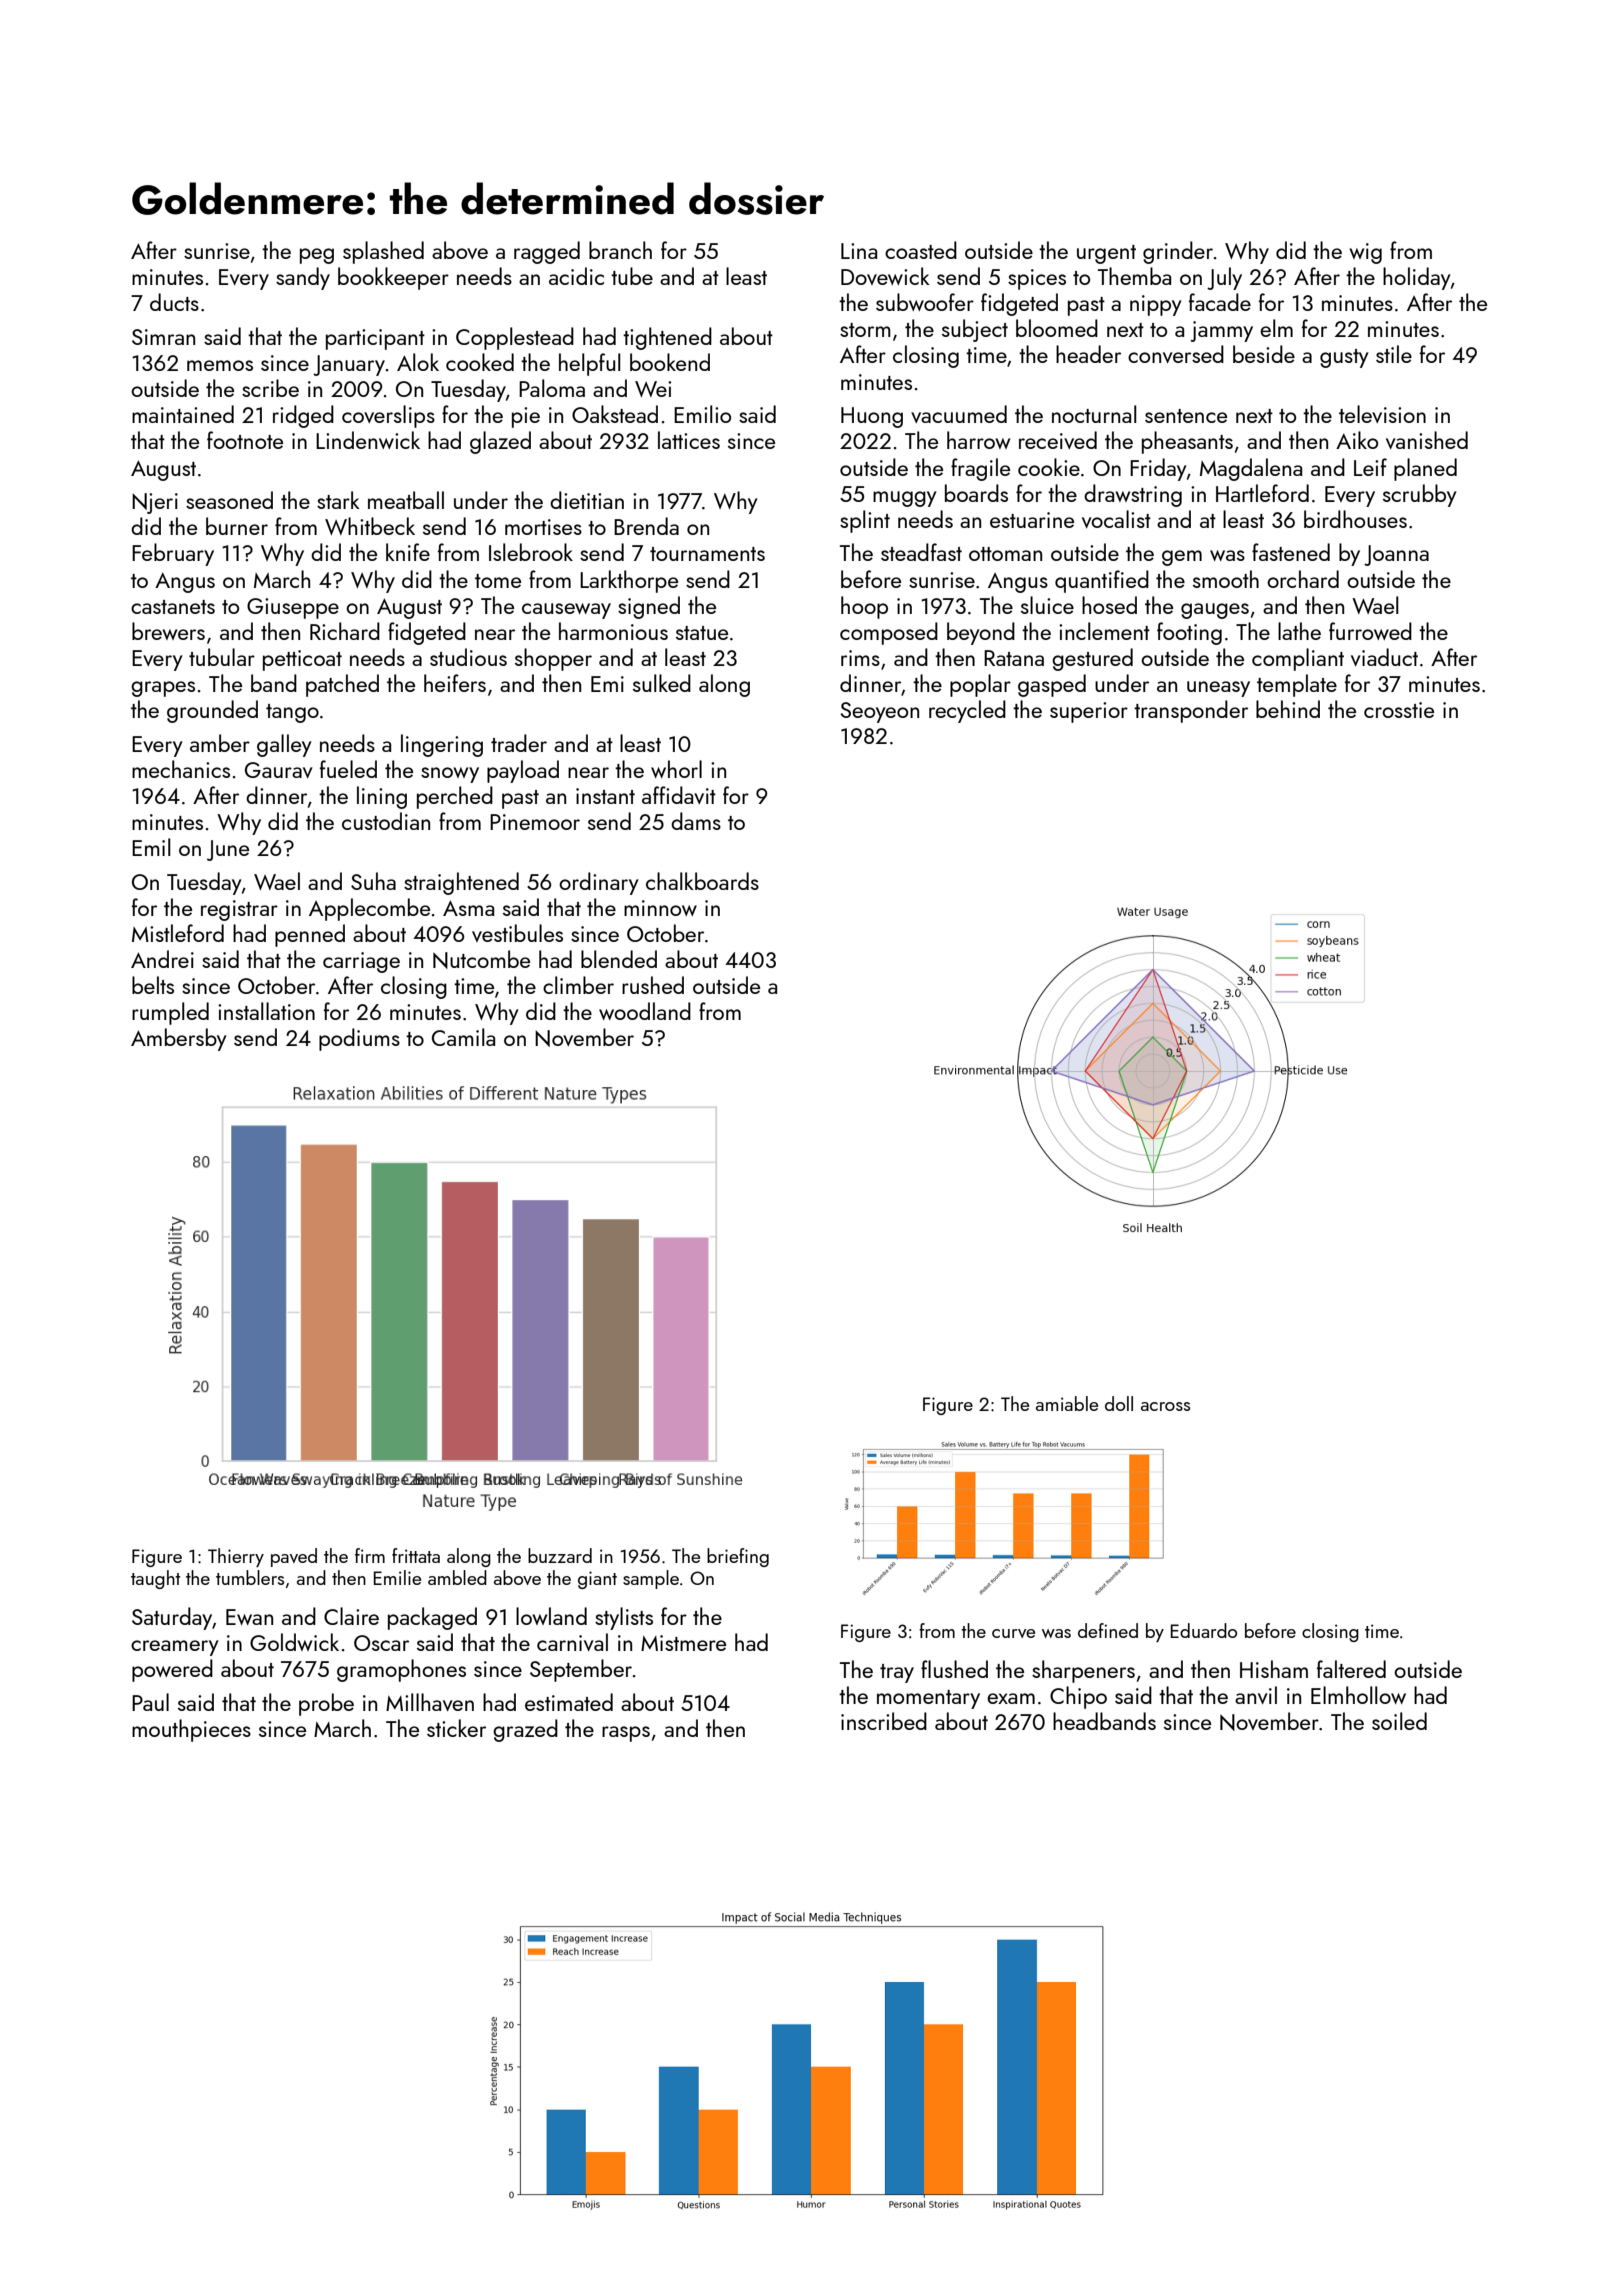 The height and width of the image is (2292, 1620). Describe the element at coordinates (1119, 1403) in the image. I see `doll` at that location.
